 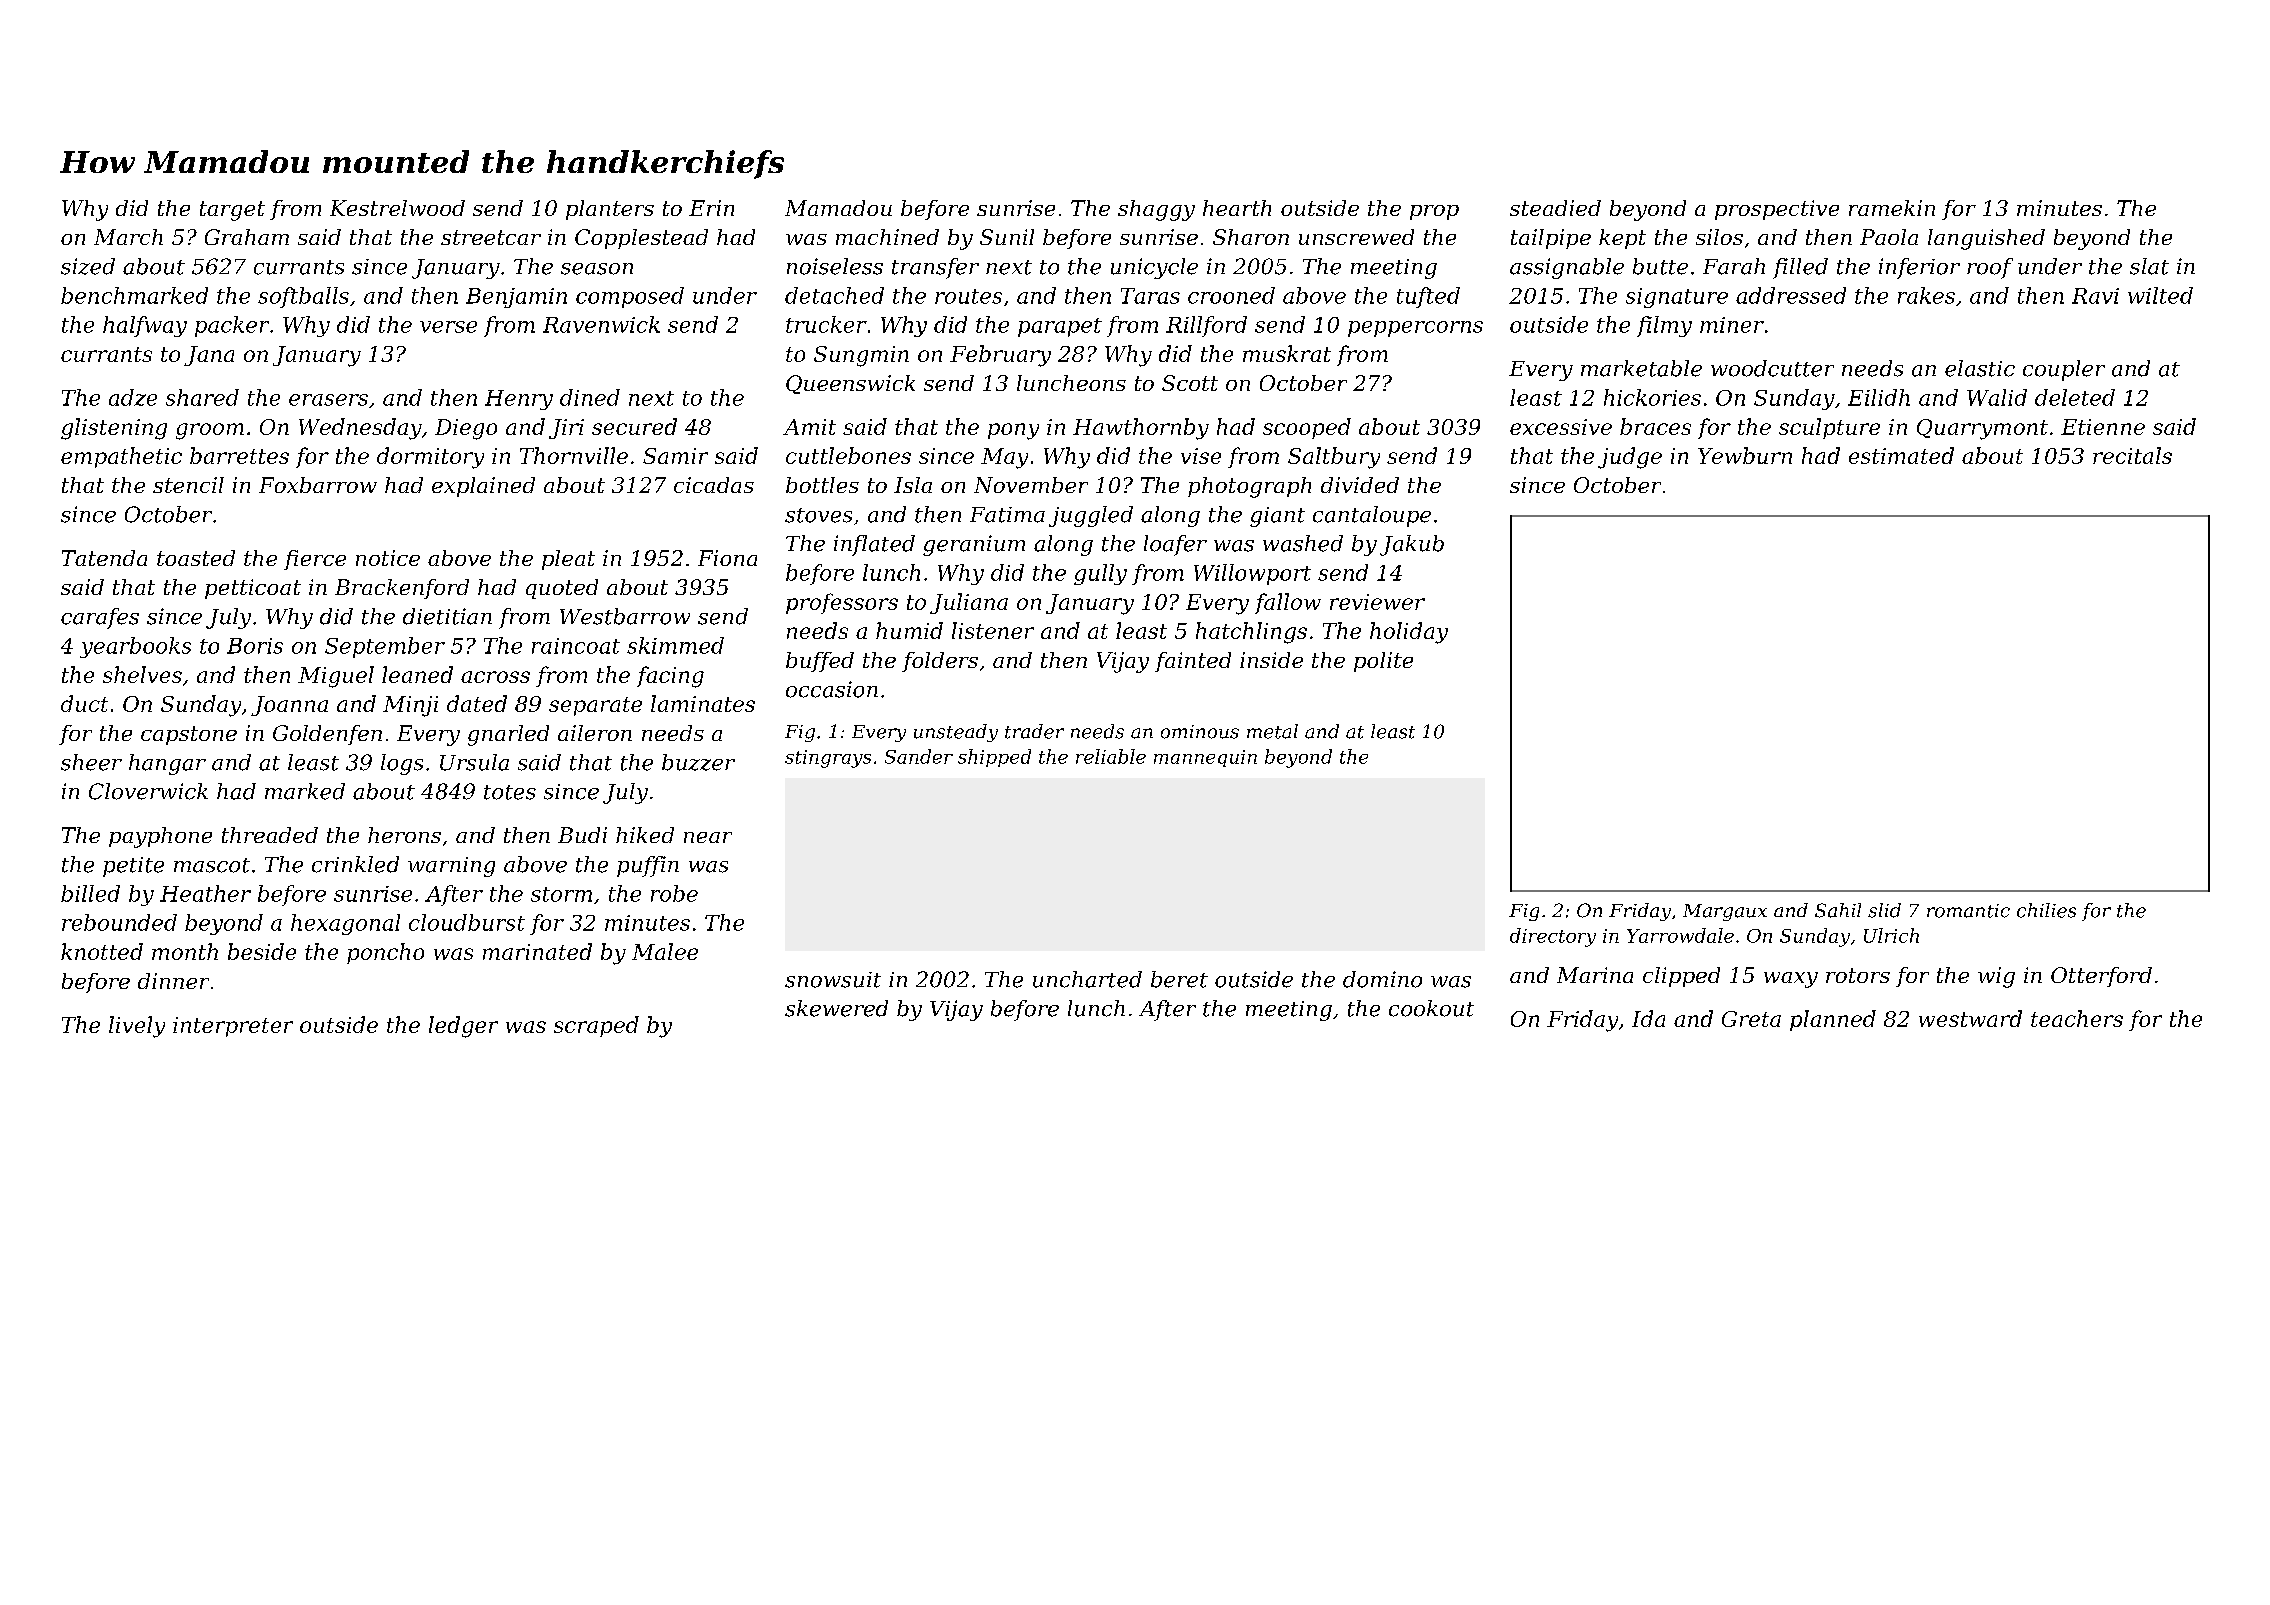 I want to click on Taras, so click(x=1150, y=296).
